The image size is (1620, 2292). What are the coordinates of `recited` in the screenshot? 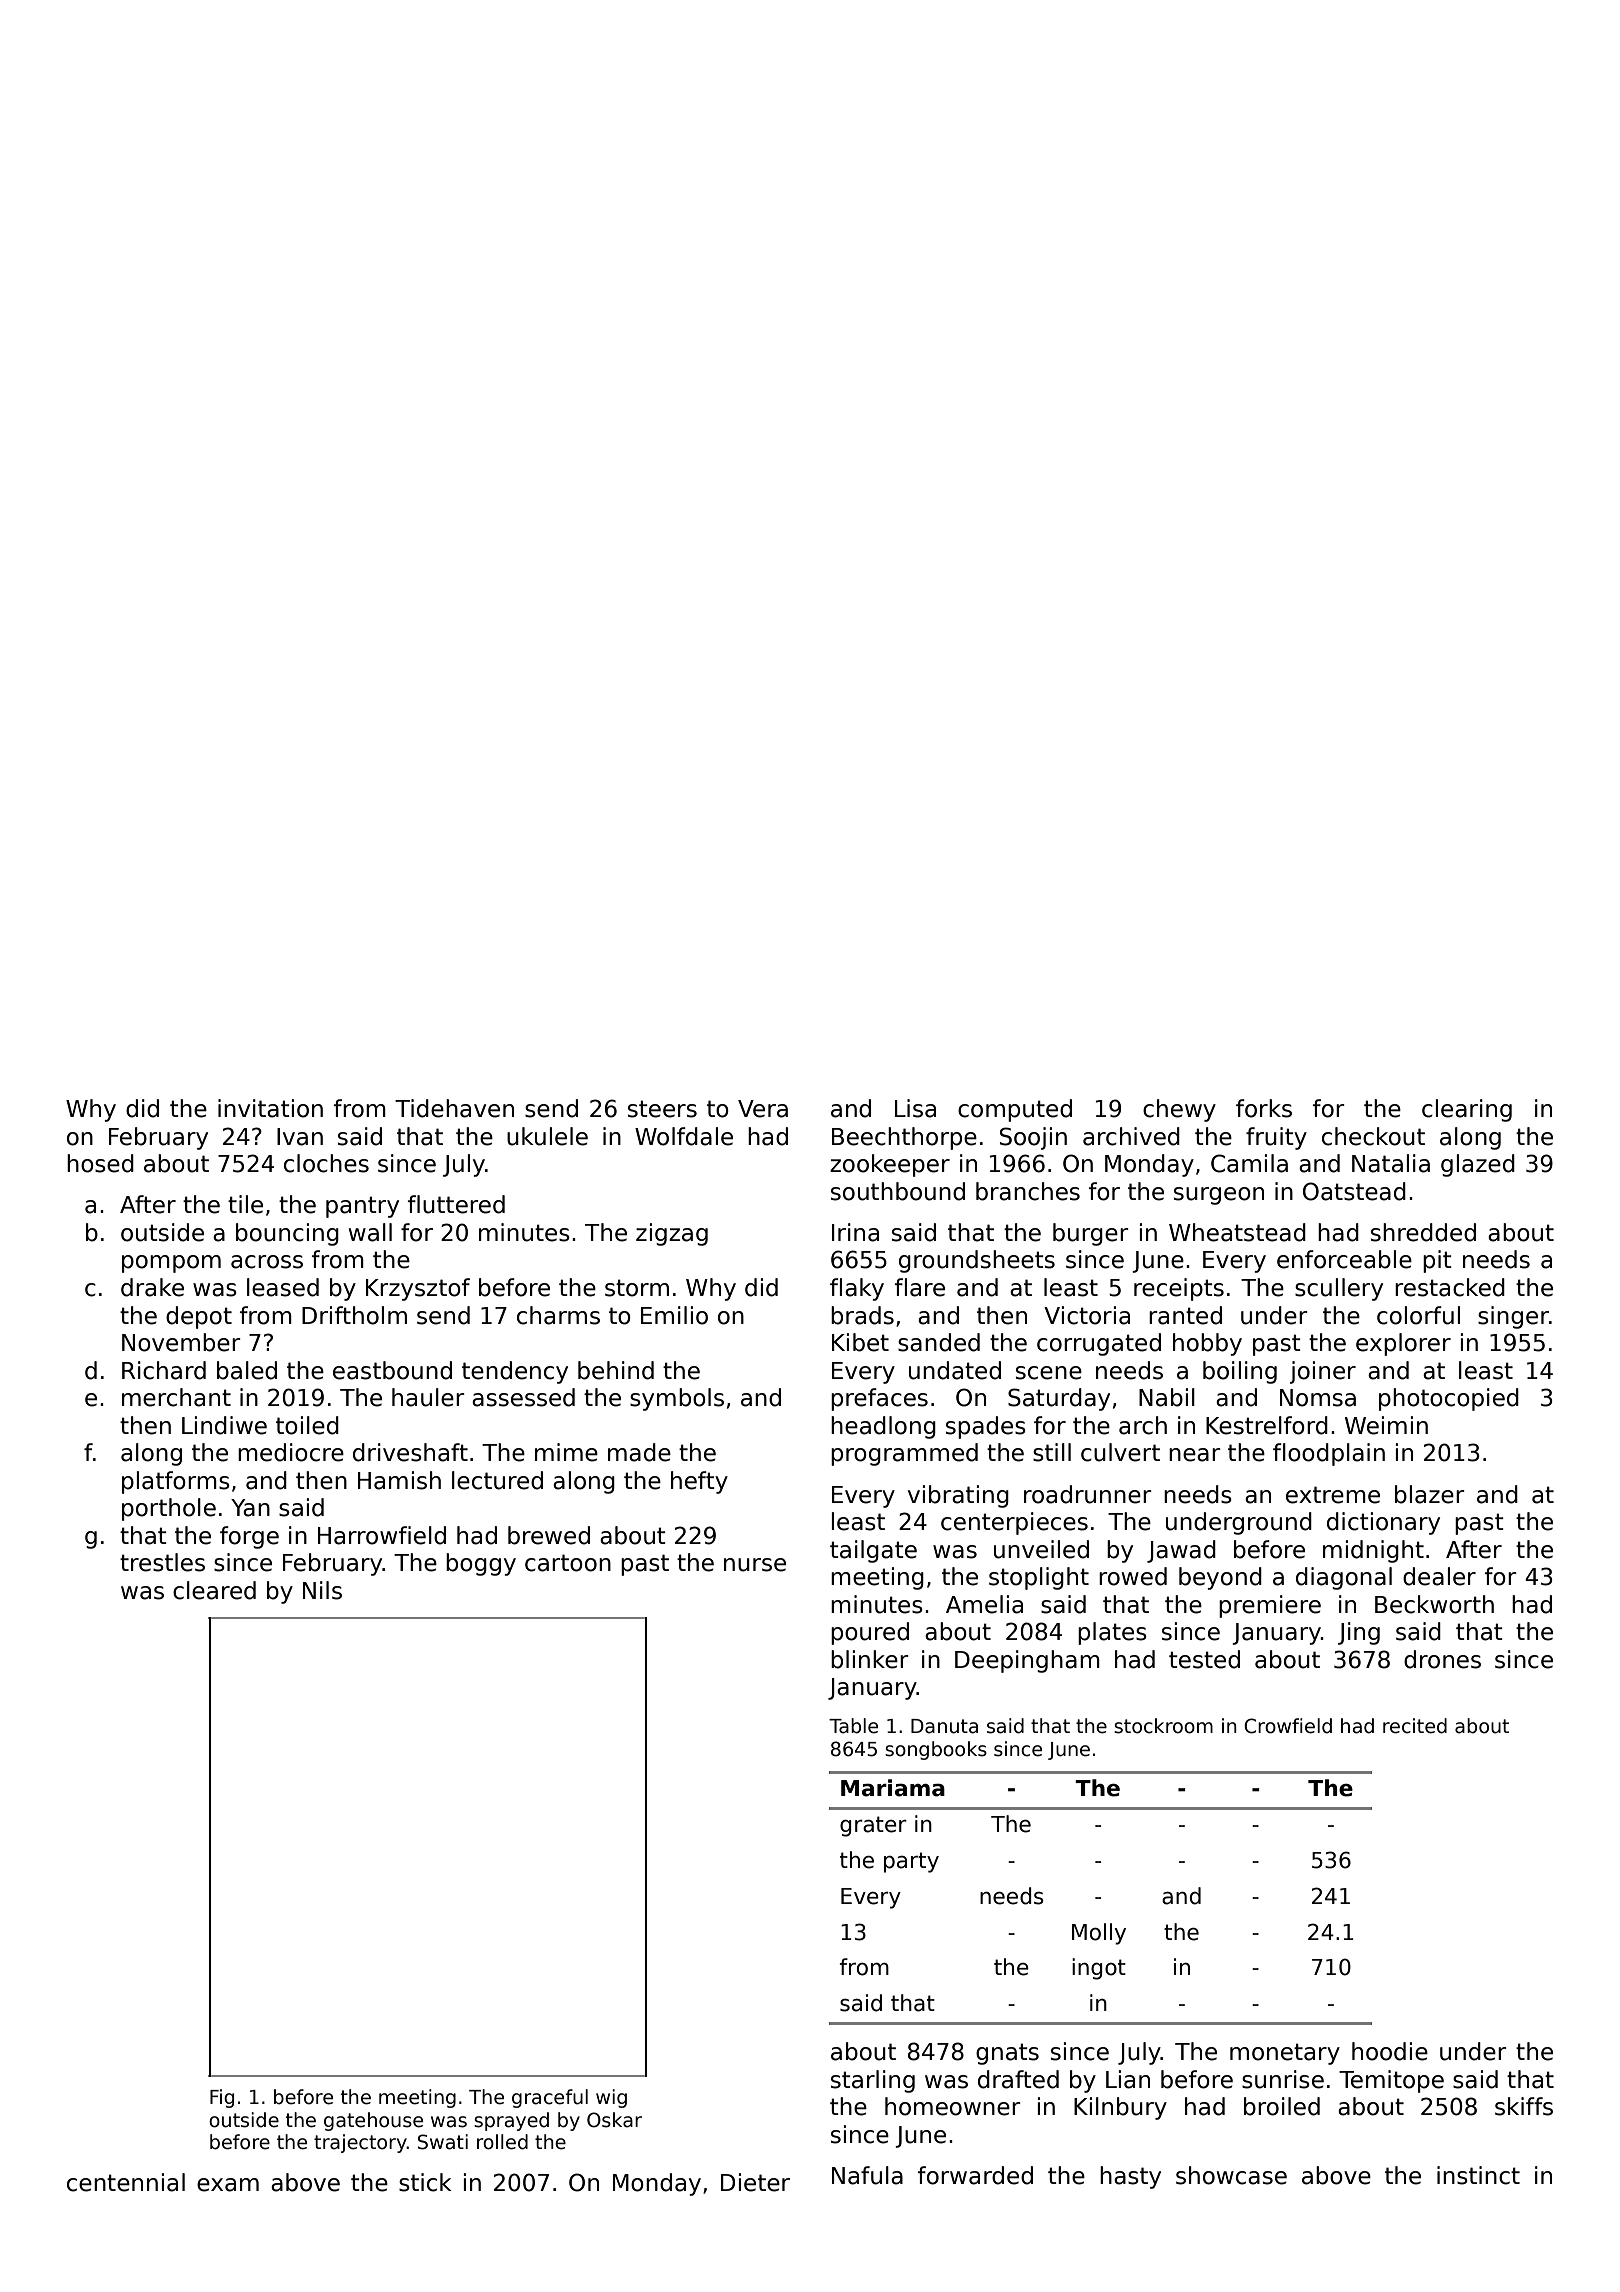 It's located at (1415, 1726).
